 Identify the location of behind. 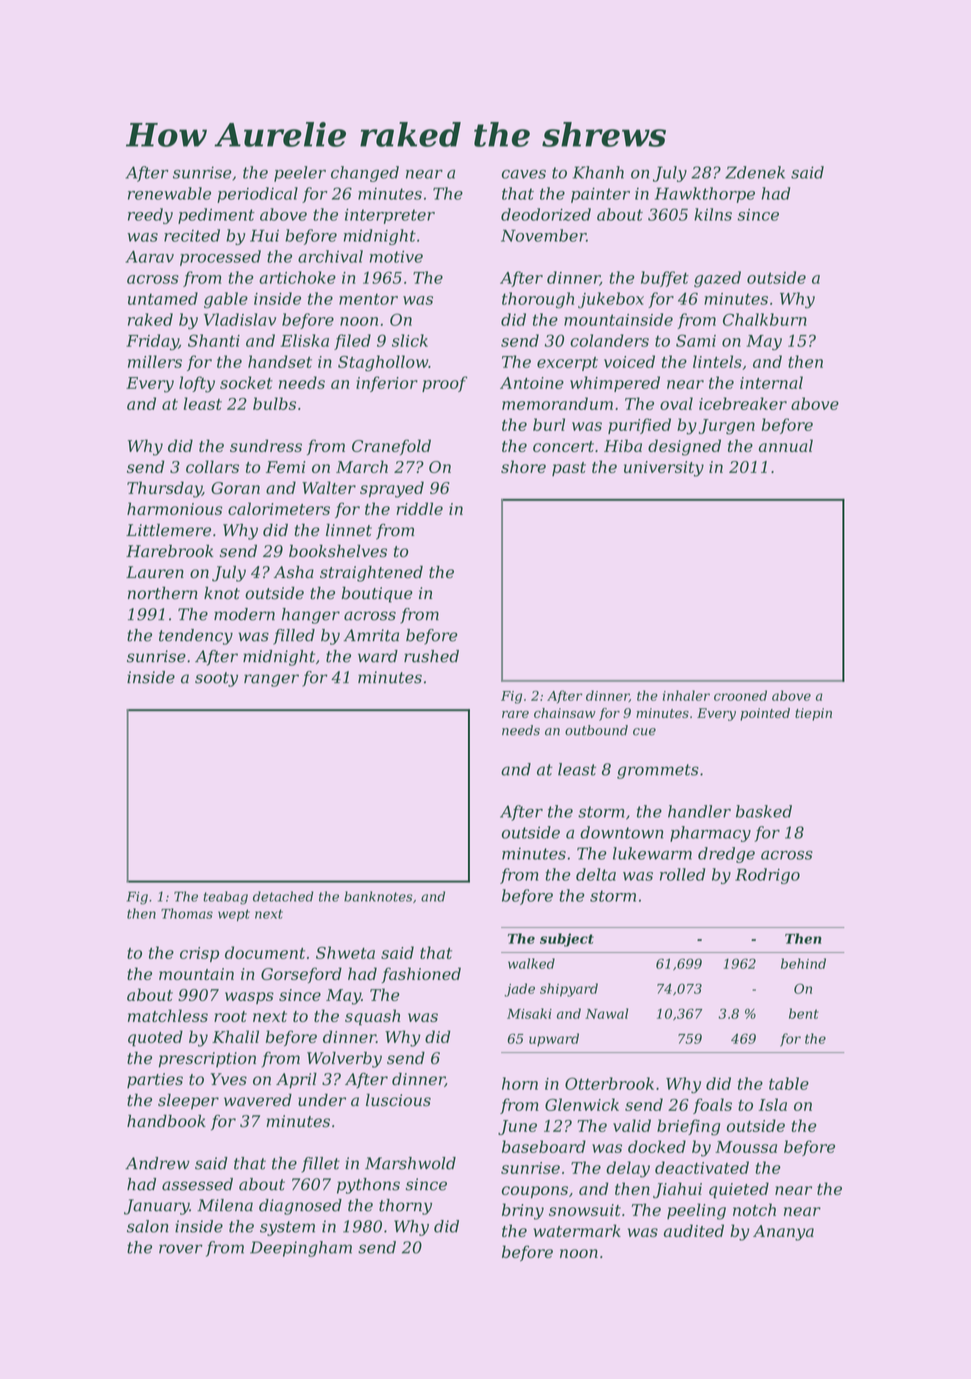
(803, 963).
